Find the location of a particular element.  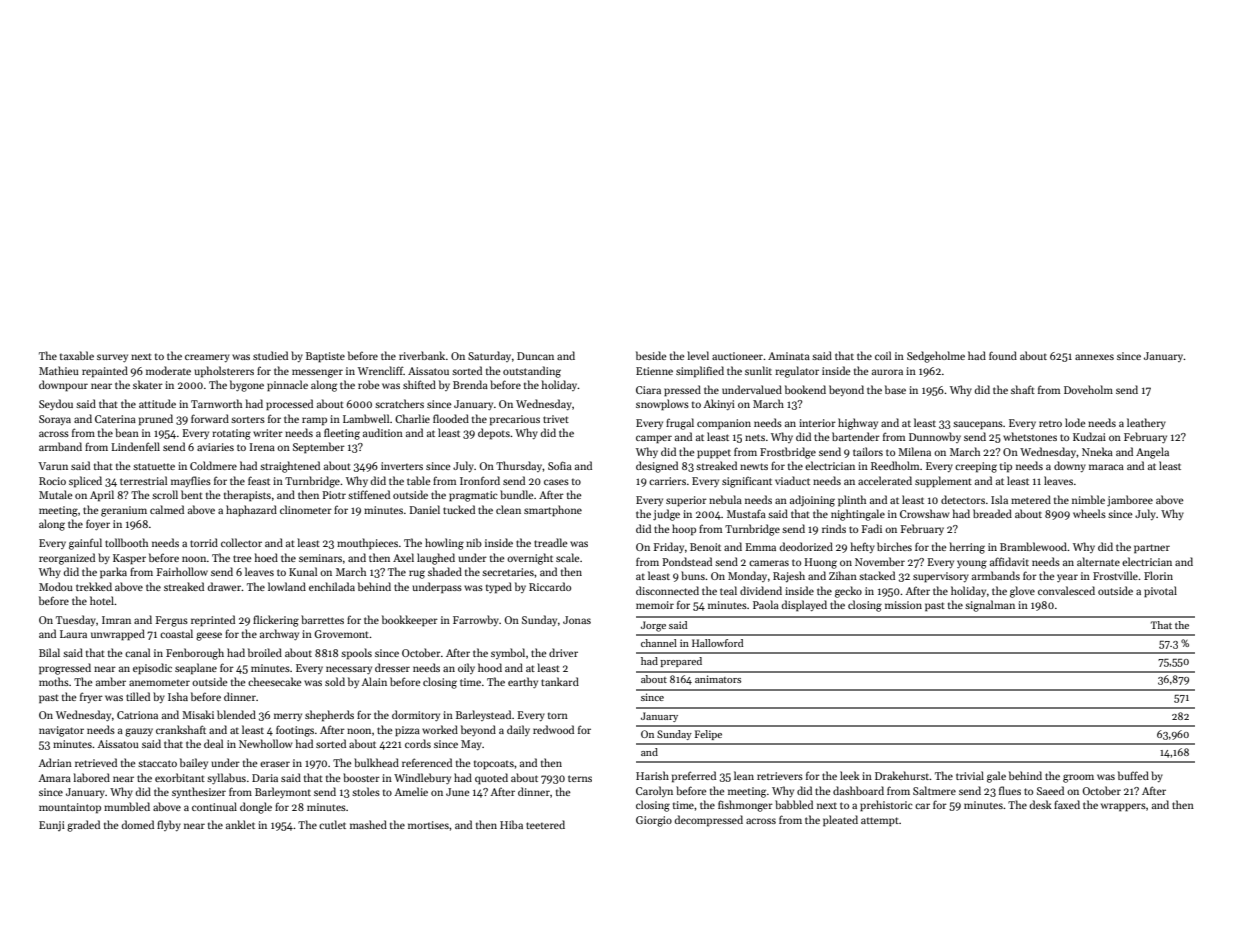

dongle is located at coordinates (256, 808).
